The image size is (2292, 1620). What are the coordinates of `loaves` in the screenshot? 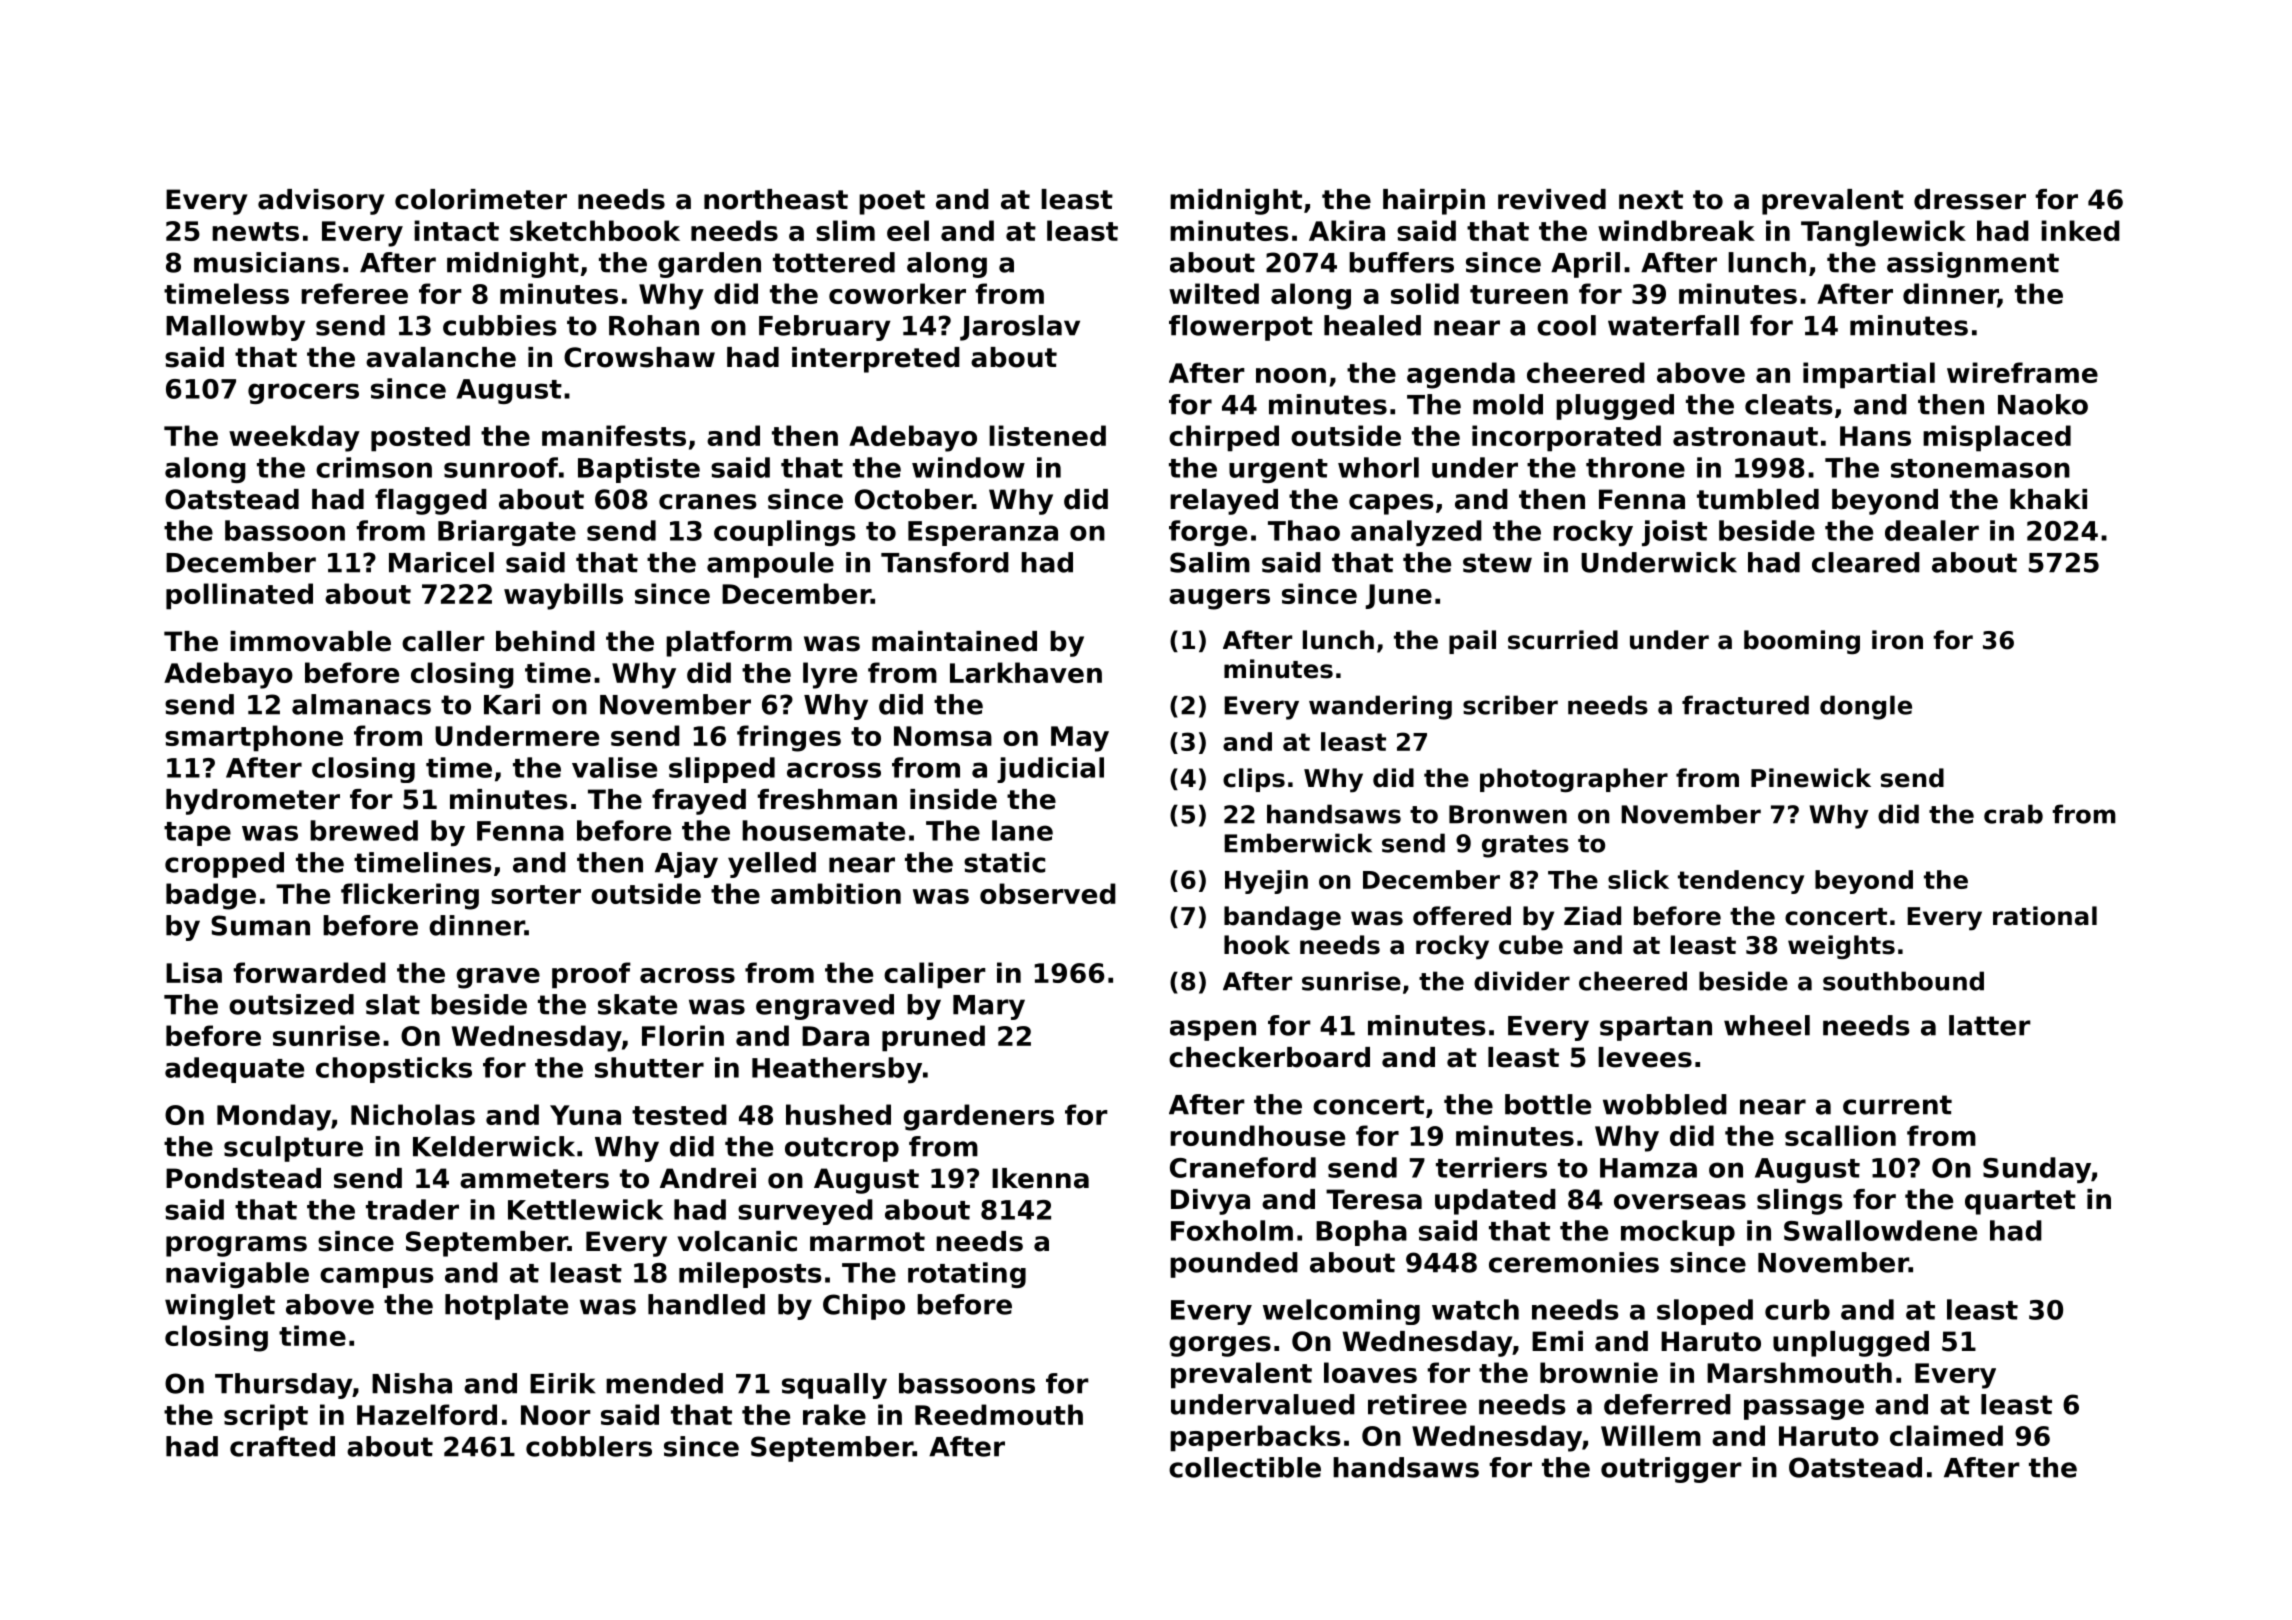 It's located at (1370, 1372).
